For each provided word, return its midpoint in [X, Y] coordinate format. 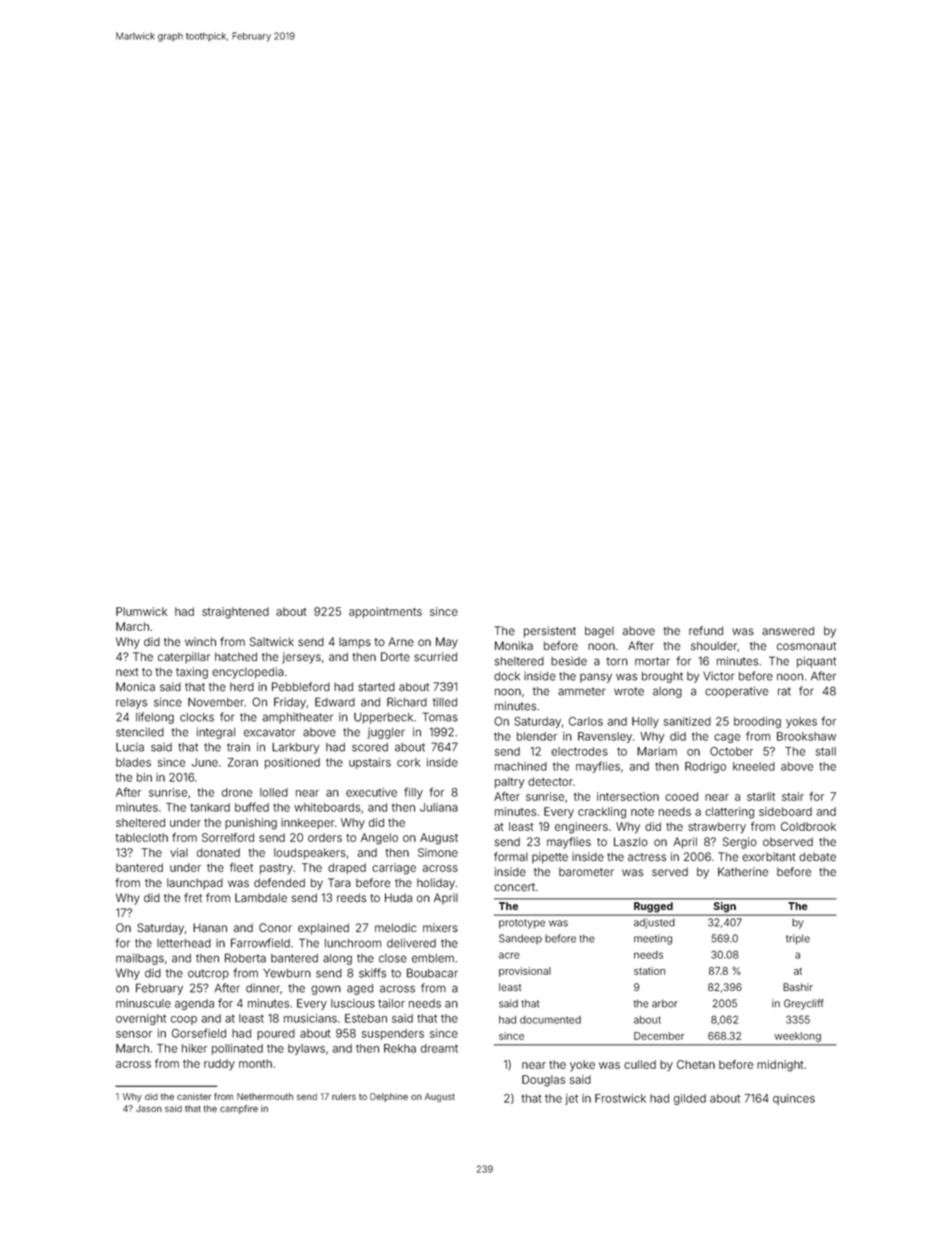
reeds [351, 898]
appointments [385, 612]
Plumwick [141, 611]
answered [788, 631]
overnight [141, 1019]
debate [817, 857]
